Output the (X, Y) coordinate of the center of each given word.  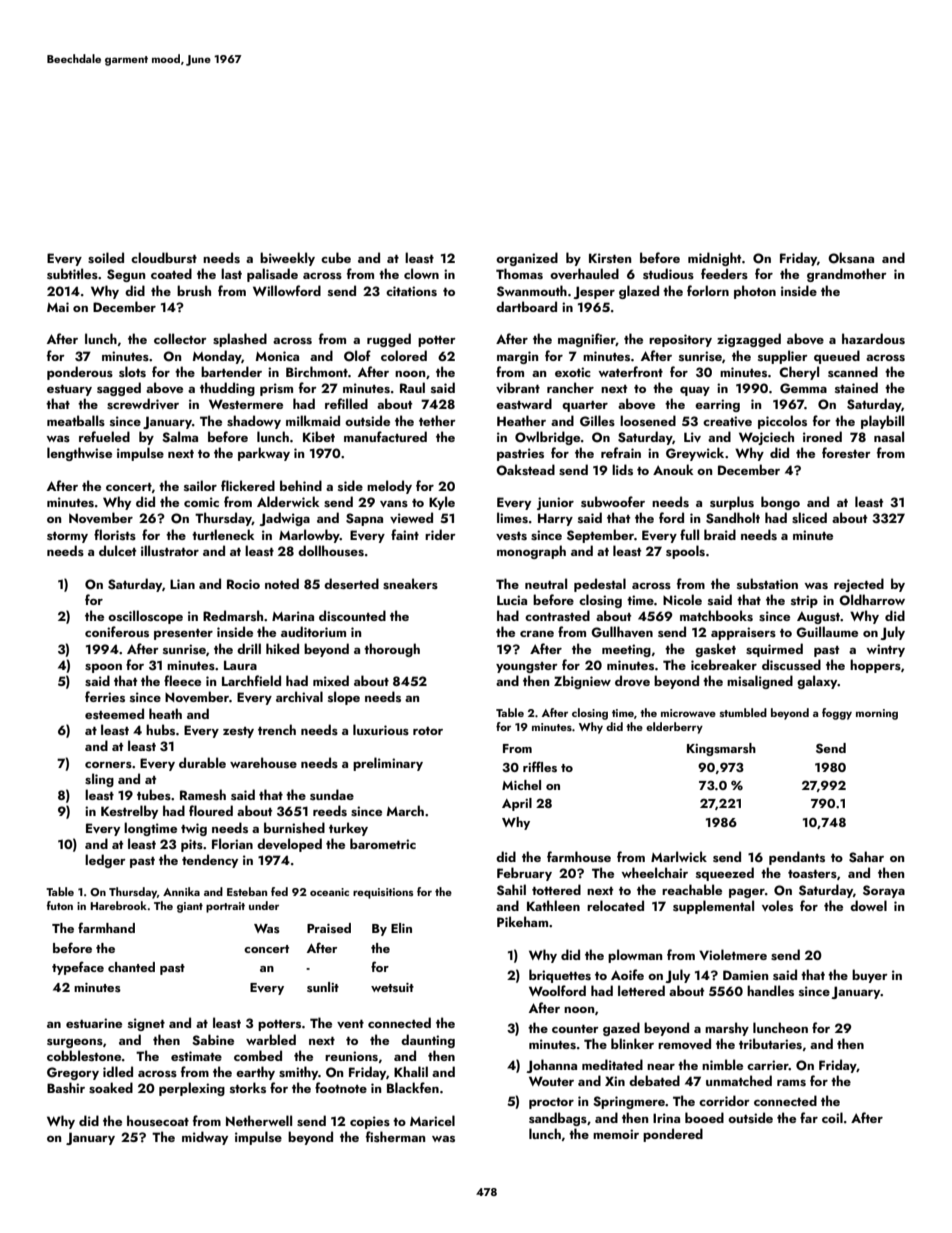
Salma (180, 437)
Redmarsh (233, 615)
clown (421, 273)
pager (747, 893)
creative (727, 421)
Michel (521, 785)
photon (755, 292)
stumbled (743, 712)
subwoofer (613, 501)
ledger (105, 861)
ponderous (80, 373)
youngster (527, 667)
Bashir (66, 1087)
